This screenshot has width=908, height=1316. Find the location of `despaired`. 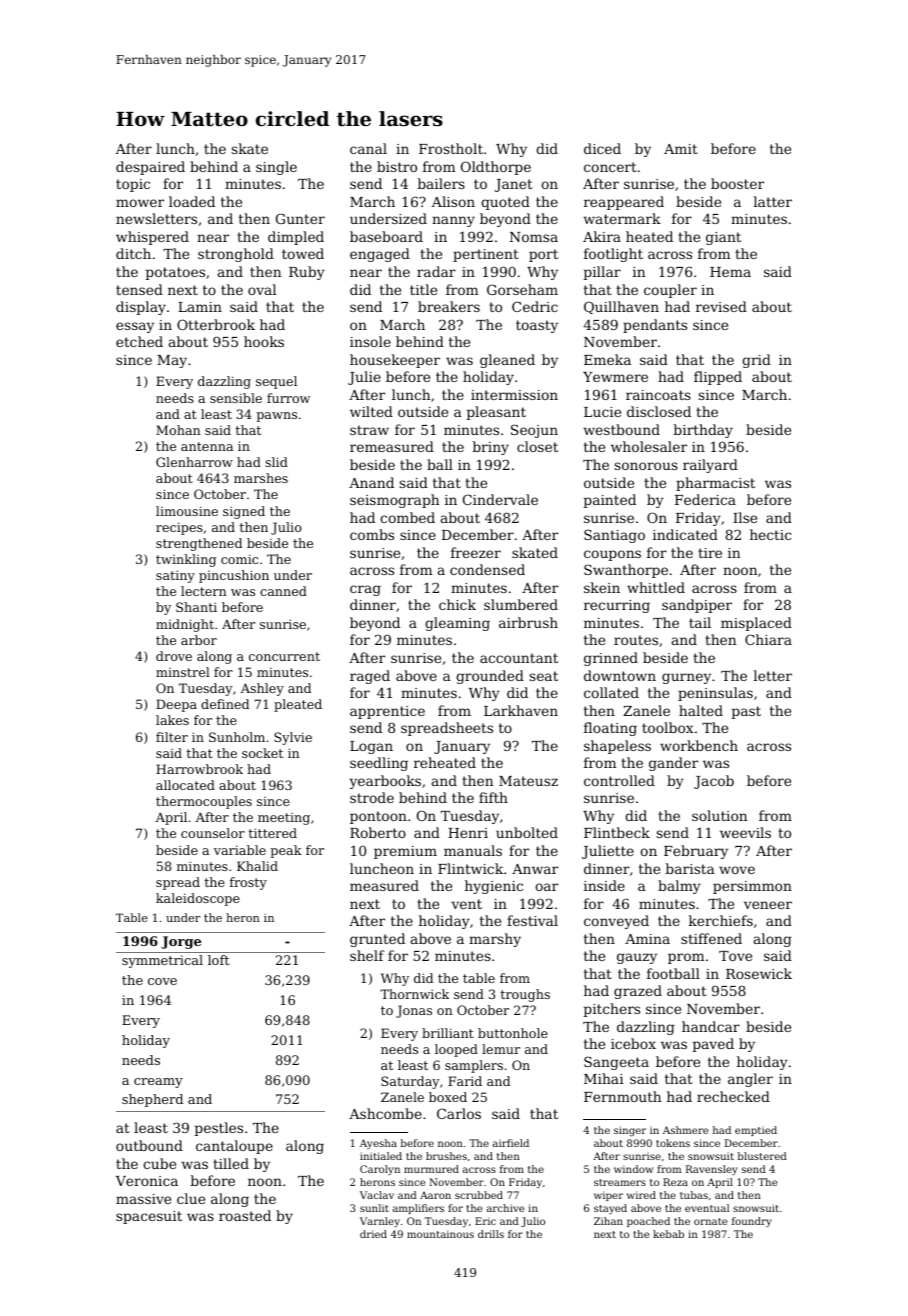

despaired is located at coordinates (150, 168).
